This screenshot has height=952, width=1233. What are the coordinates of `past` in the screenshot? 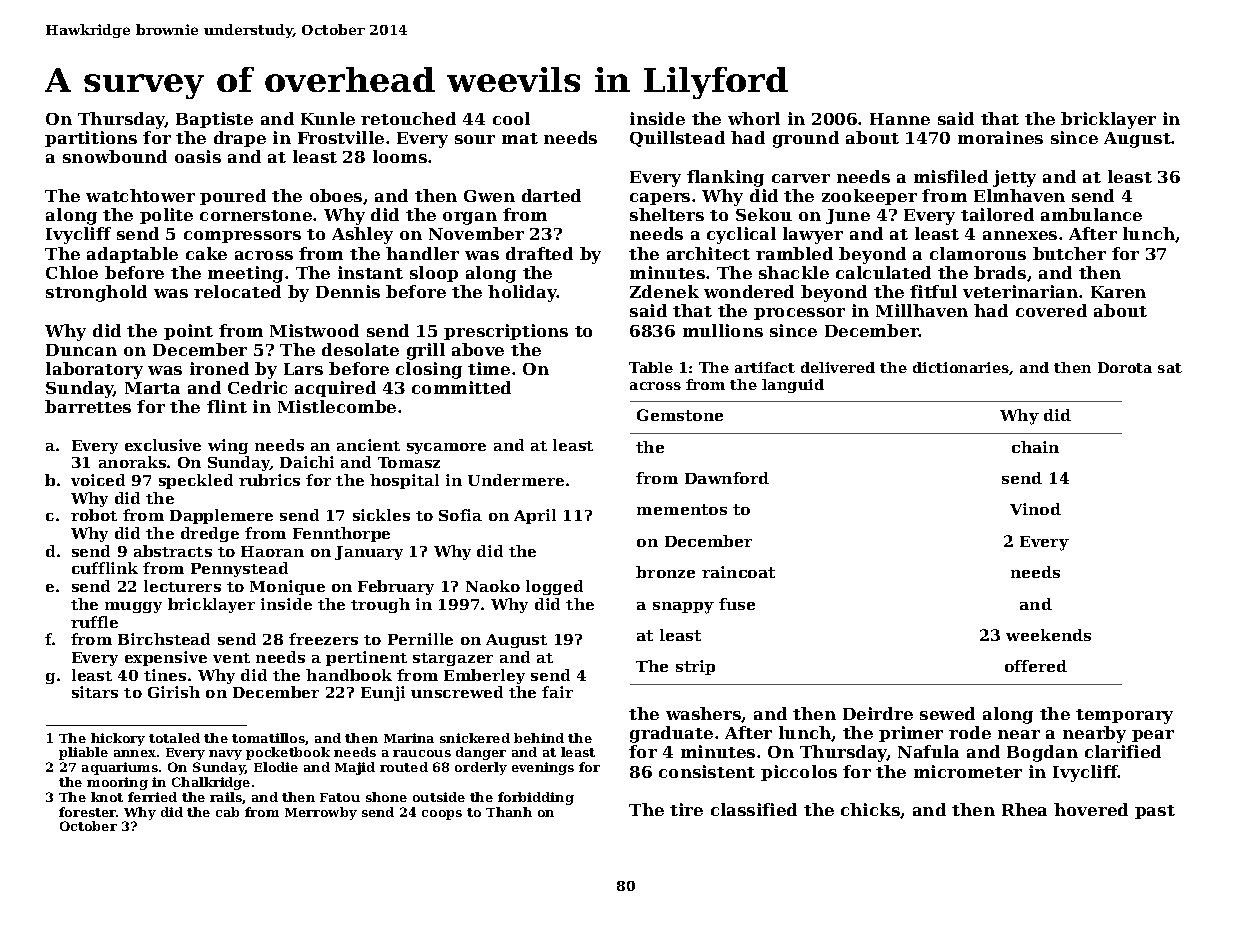 It's located at (1155, 812).
